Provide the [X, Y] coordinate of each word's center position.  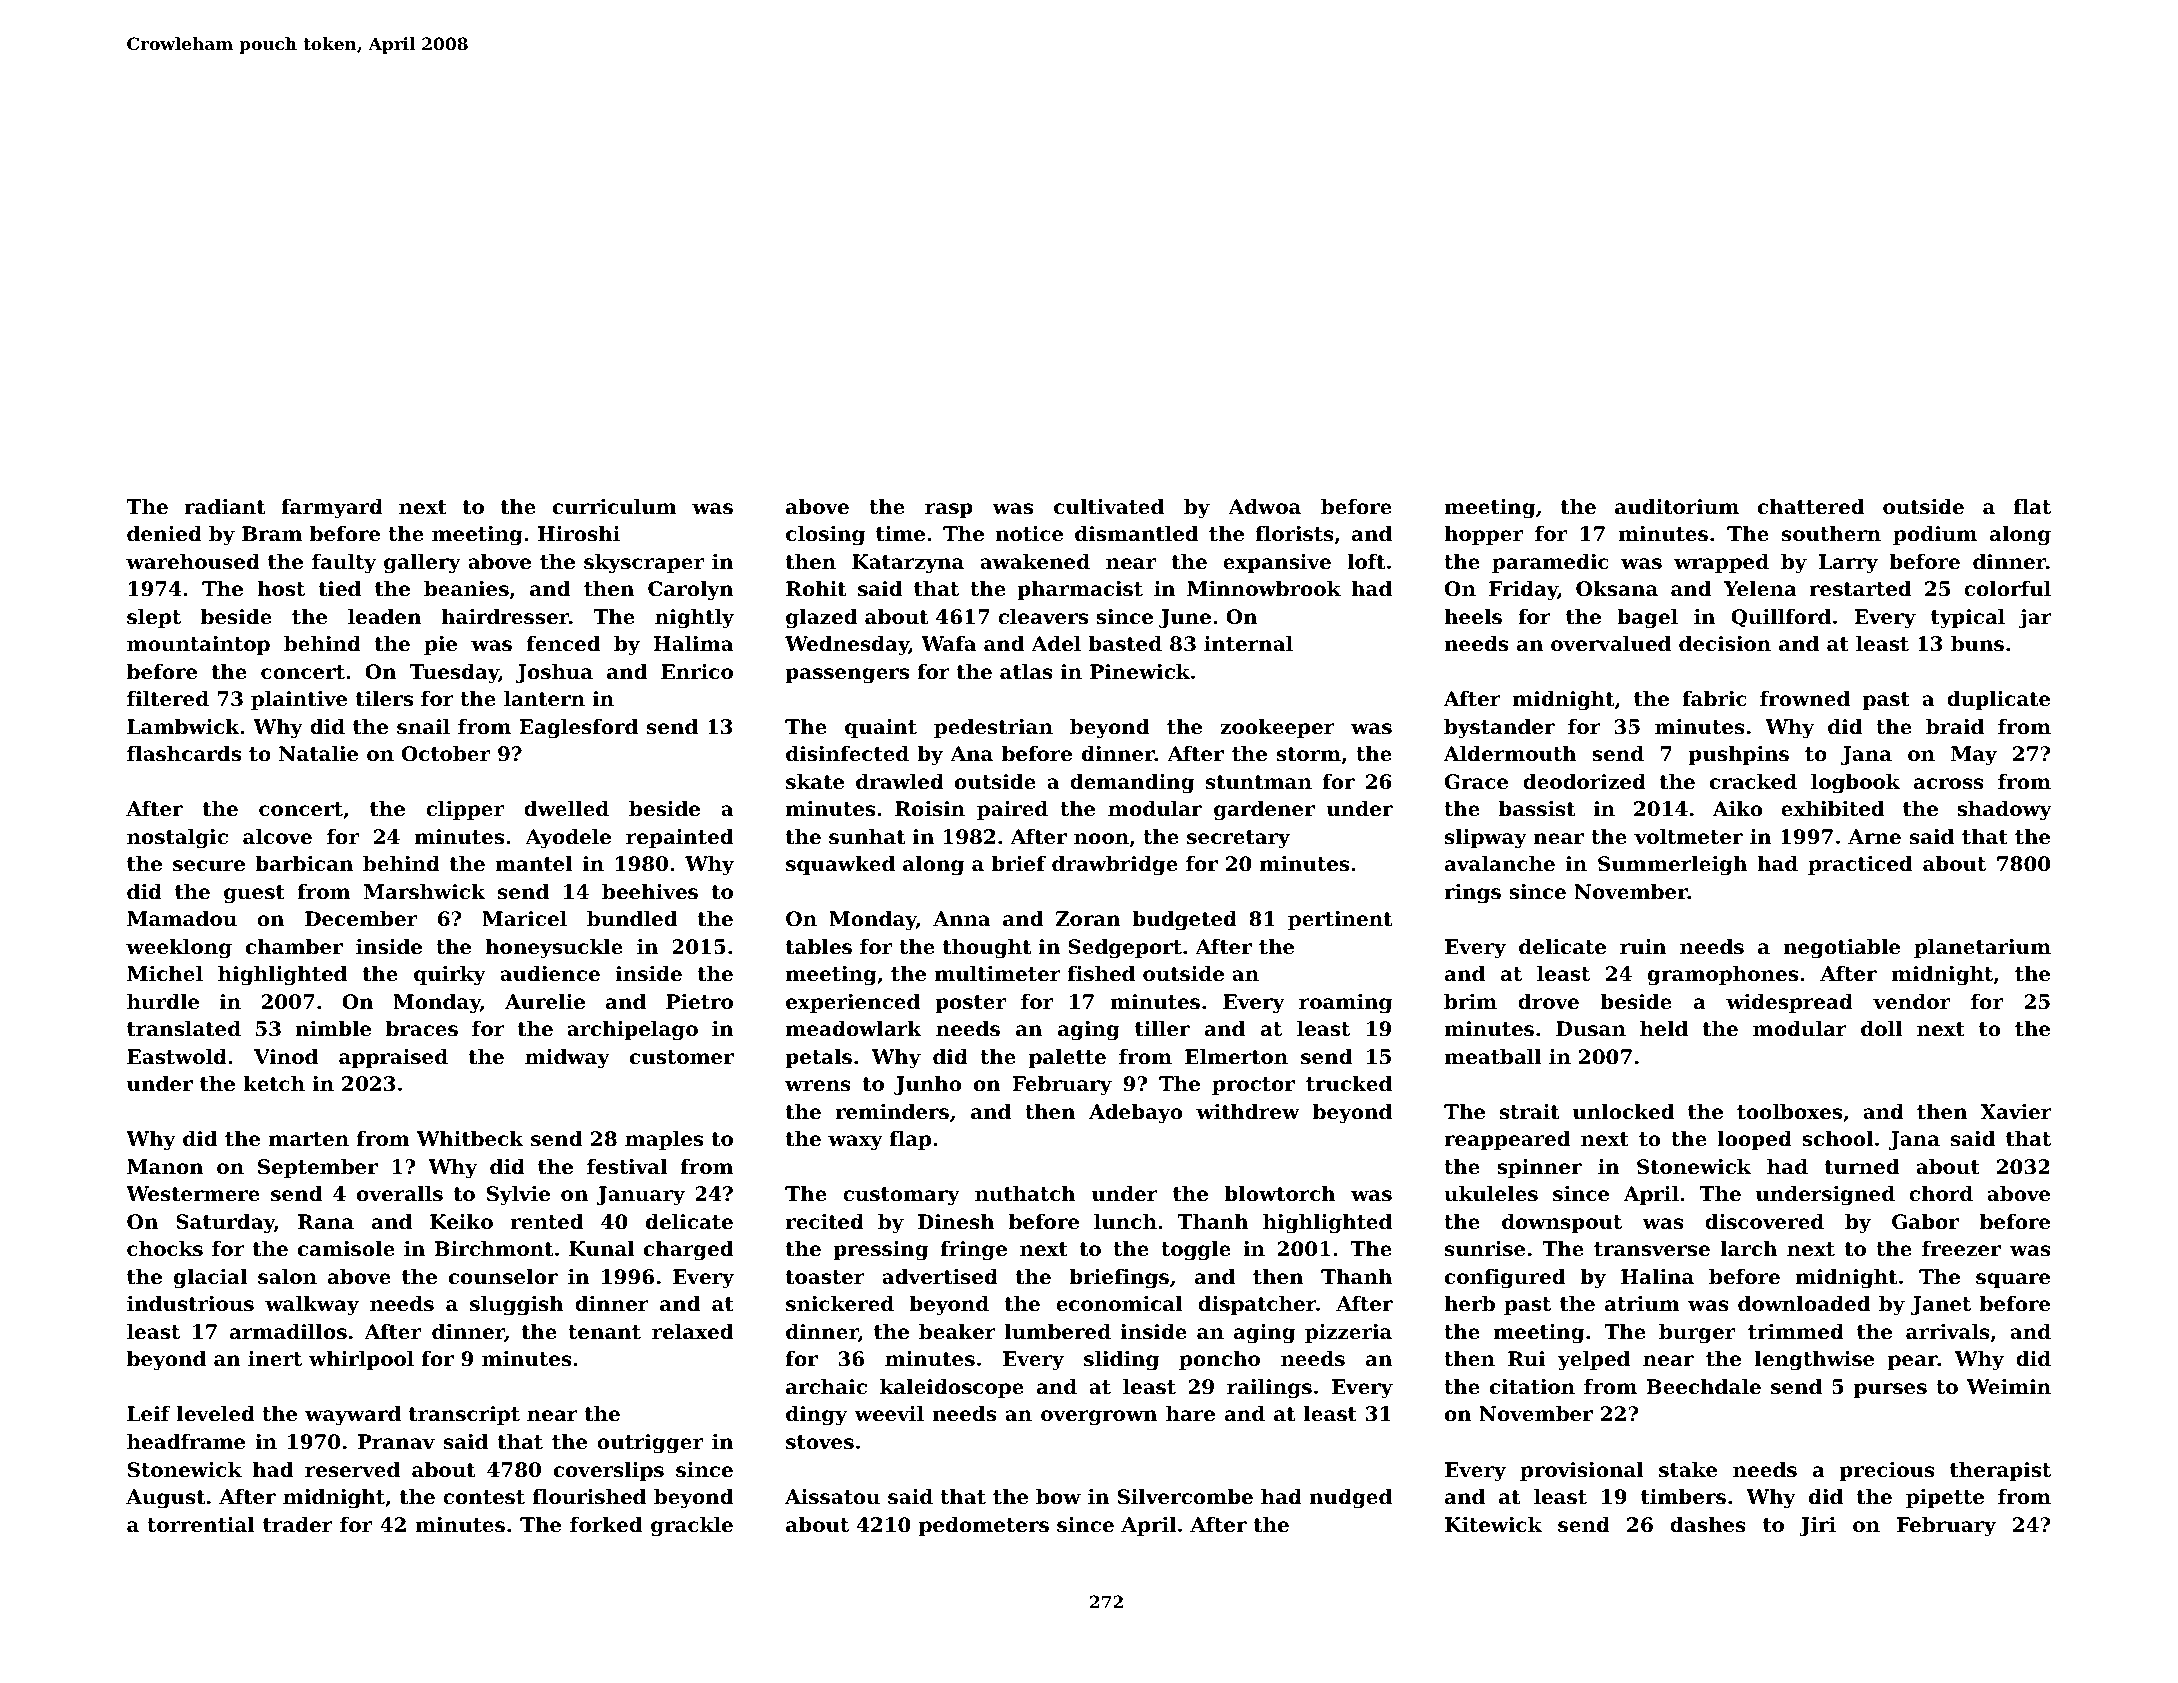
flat [2032, 507]
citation [1532, 1387]
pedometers [984, 1526]
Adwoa [1264, 507]
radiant [224, 507]
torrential [201, 1525]
